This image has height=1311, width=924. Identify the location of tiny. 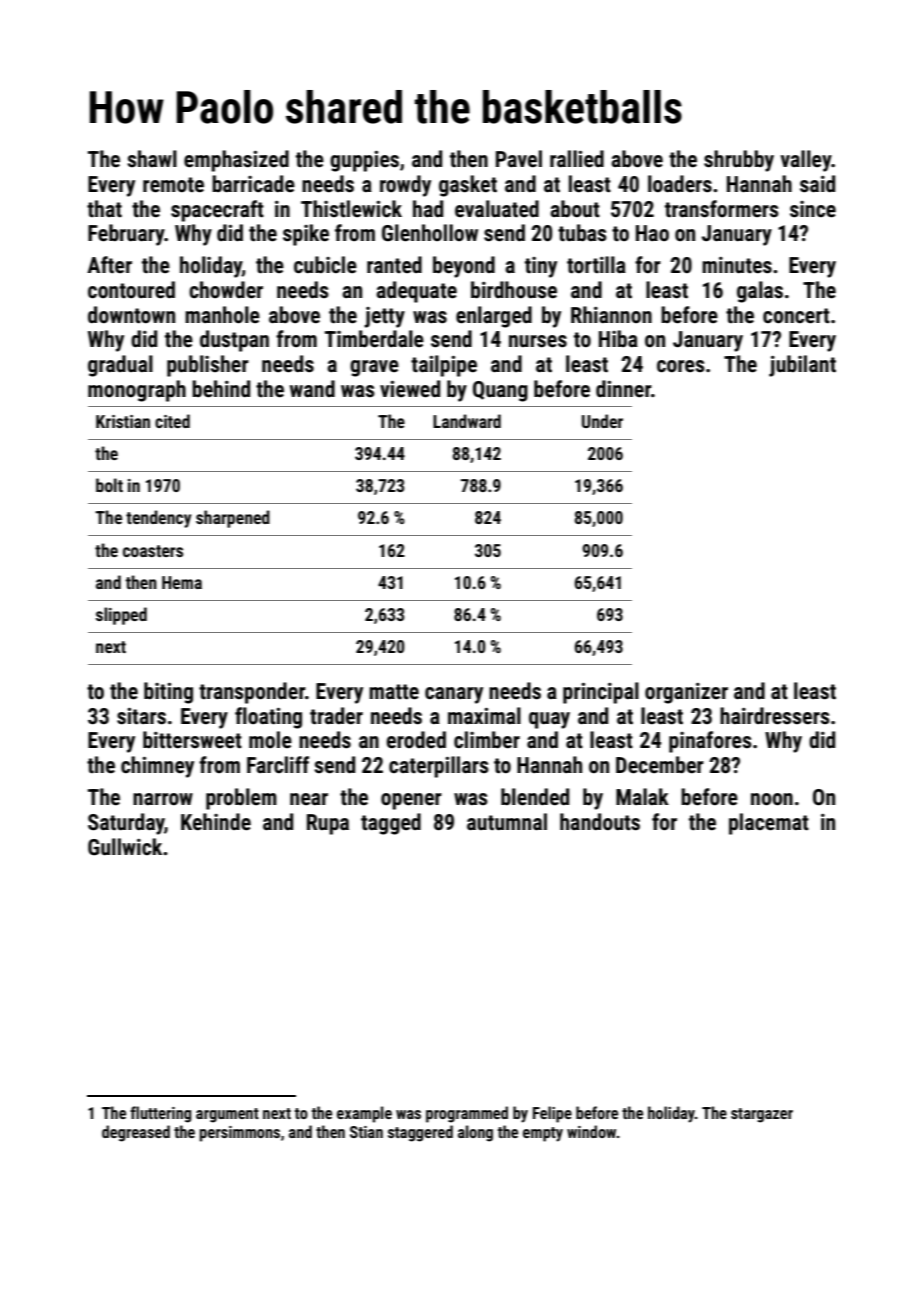
(541, 267).
